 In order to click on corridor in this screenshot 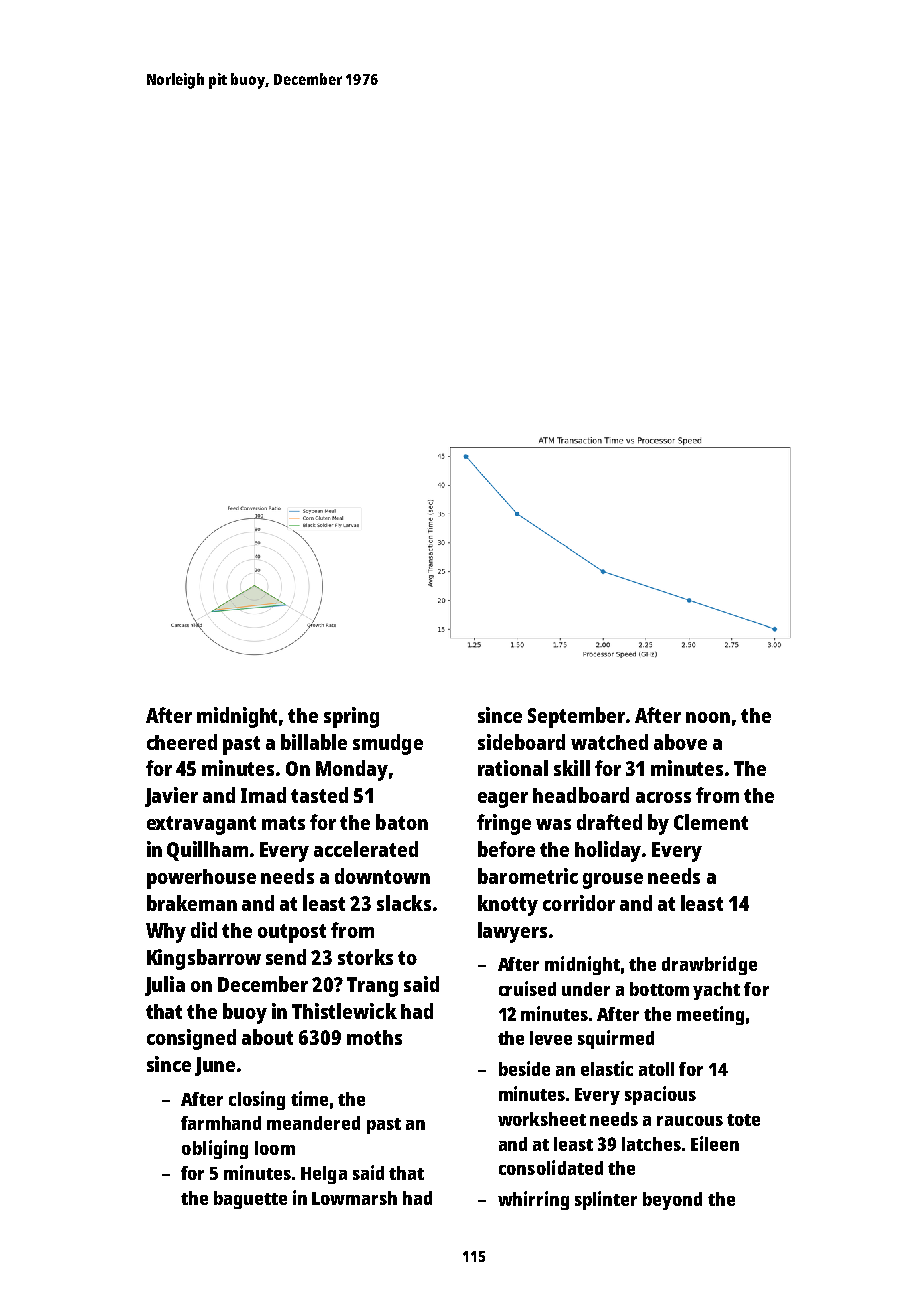, I will do `click(579, 903)`.
